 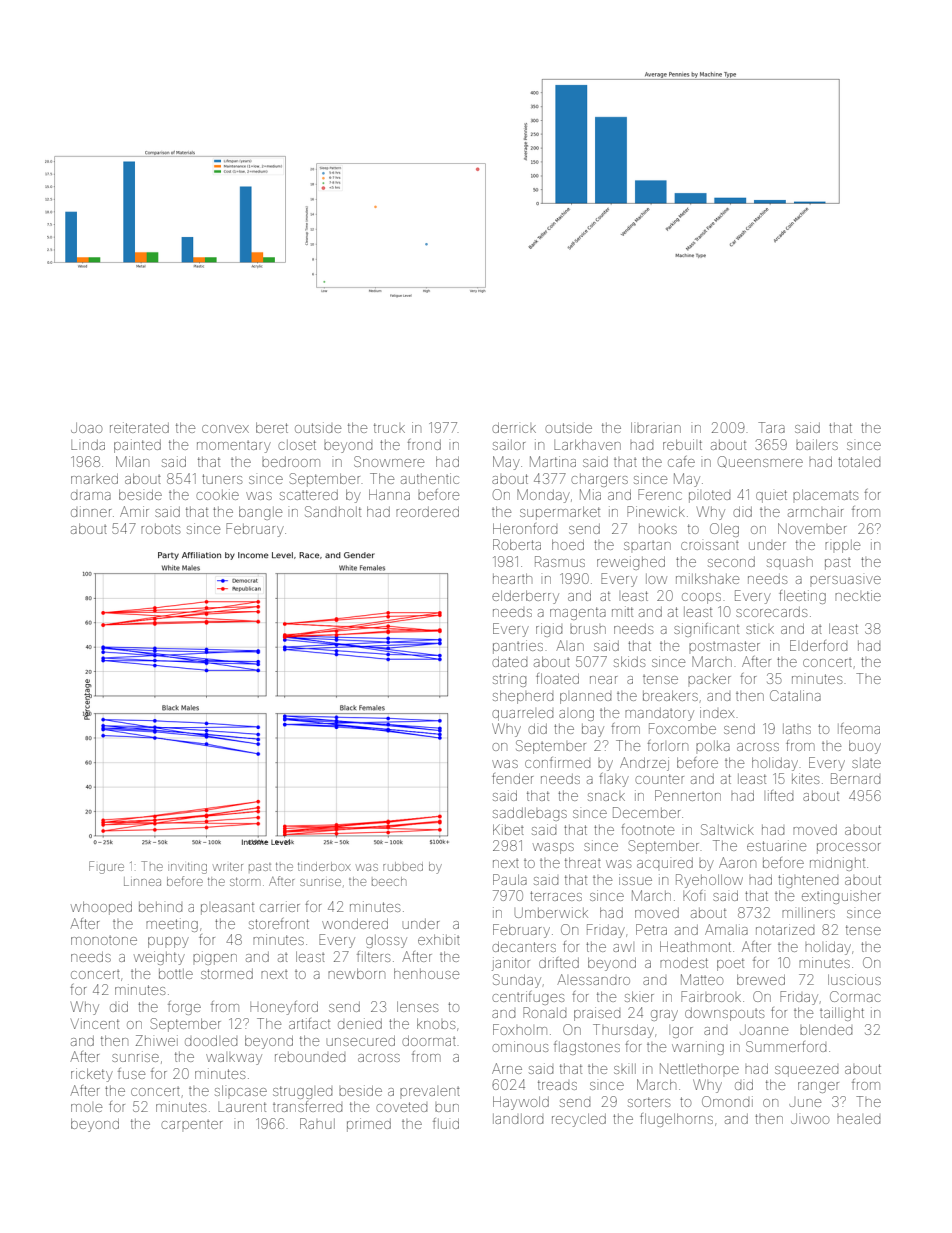 What do you see at coordinates (324, 866) in the screenshot?
I see `tinderbox` at bounding box center [324, 866].
